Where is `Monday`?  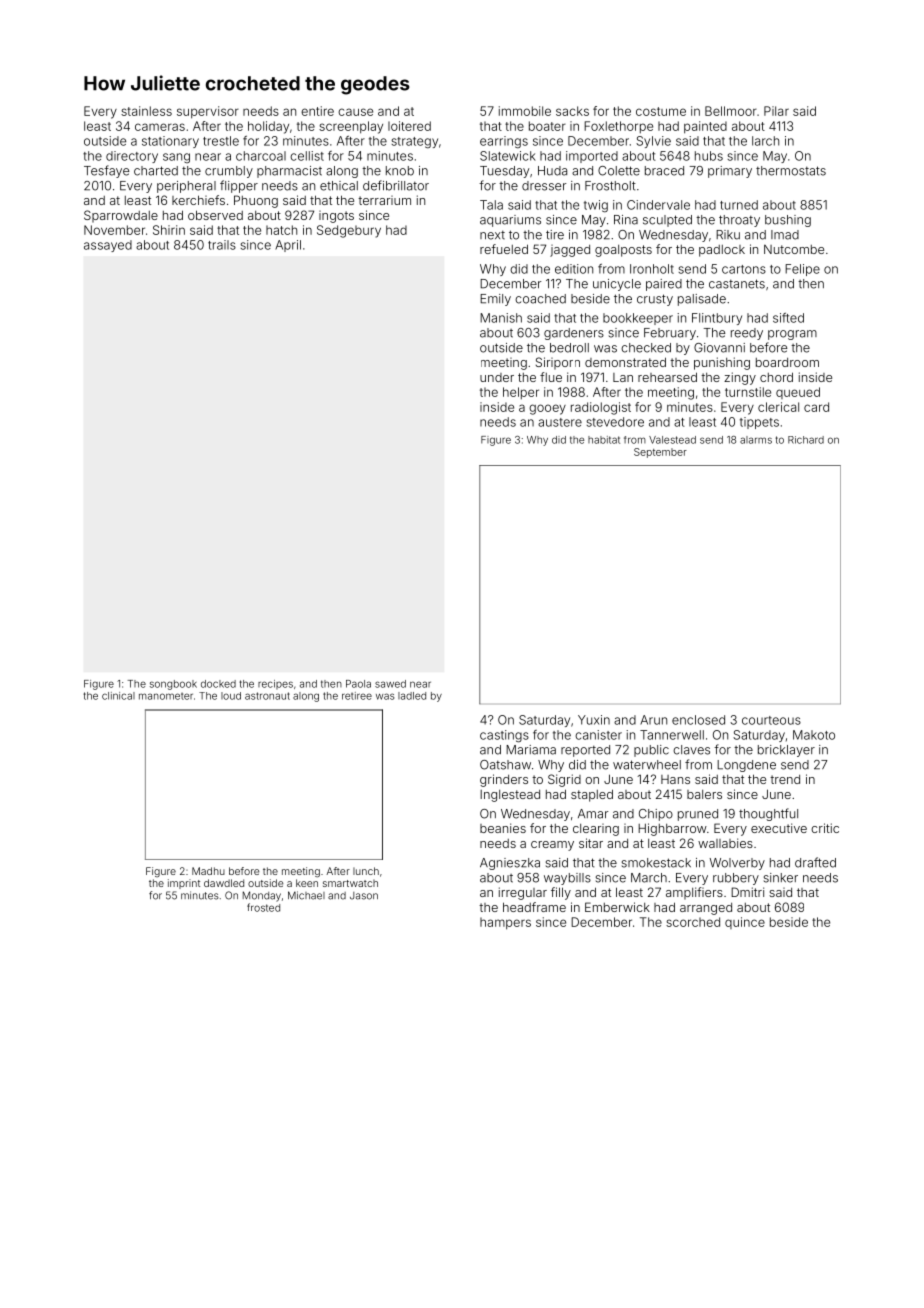
Monday is located at coordinates (262, 896).
